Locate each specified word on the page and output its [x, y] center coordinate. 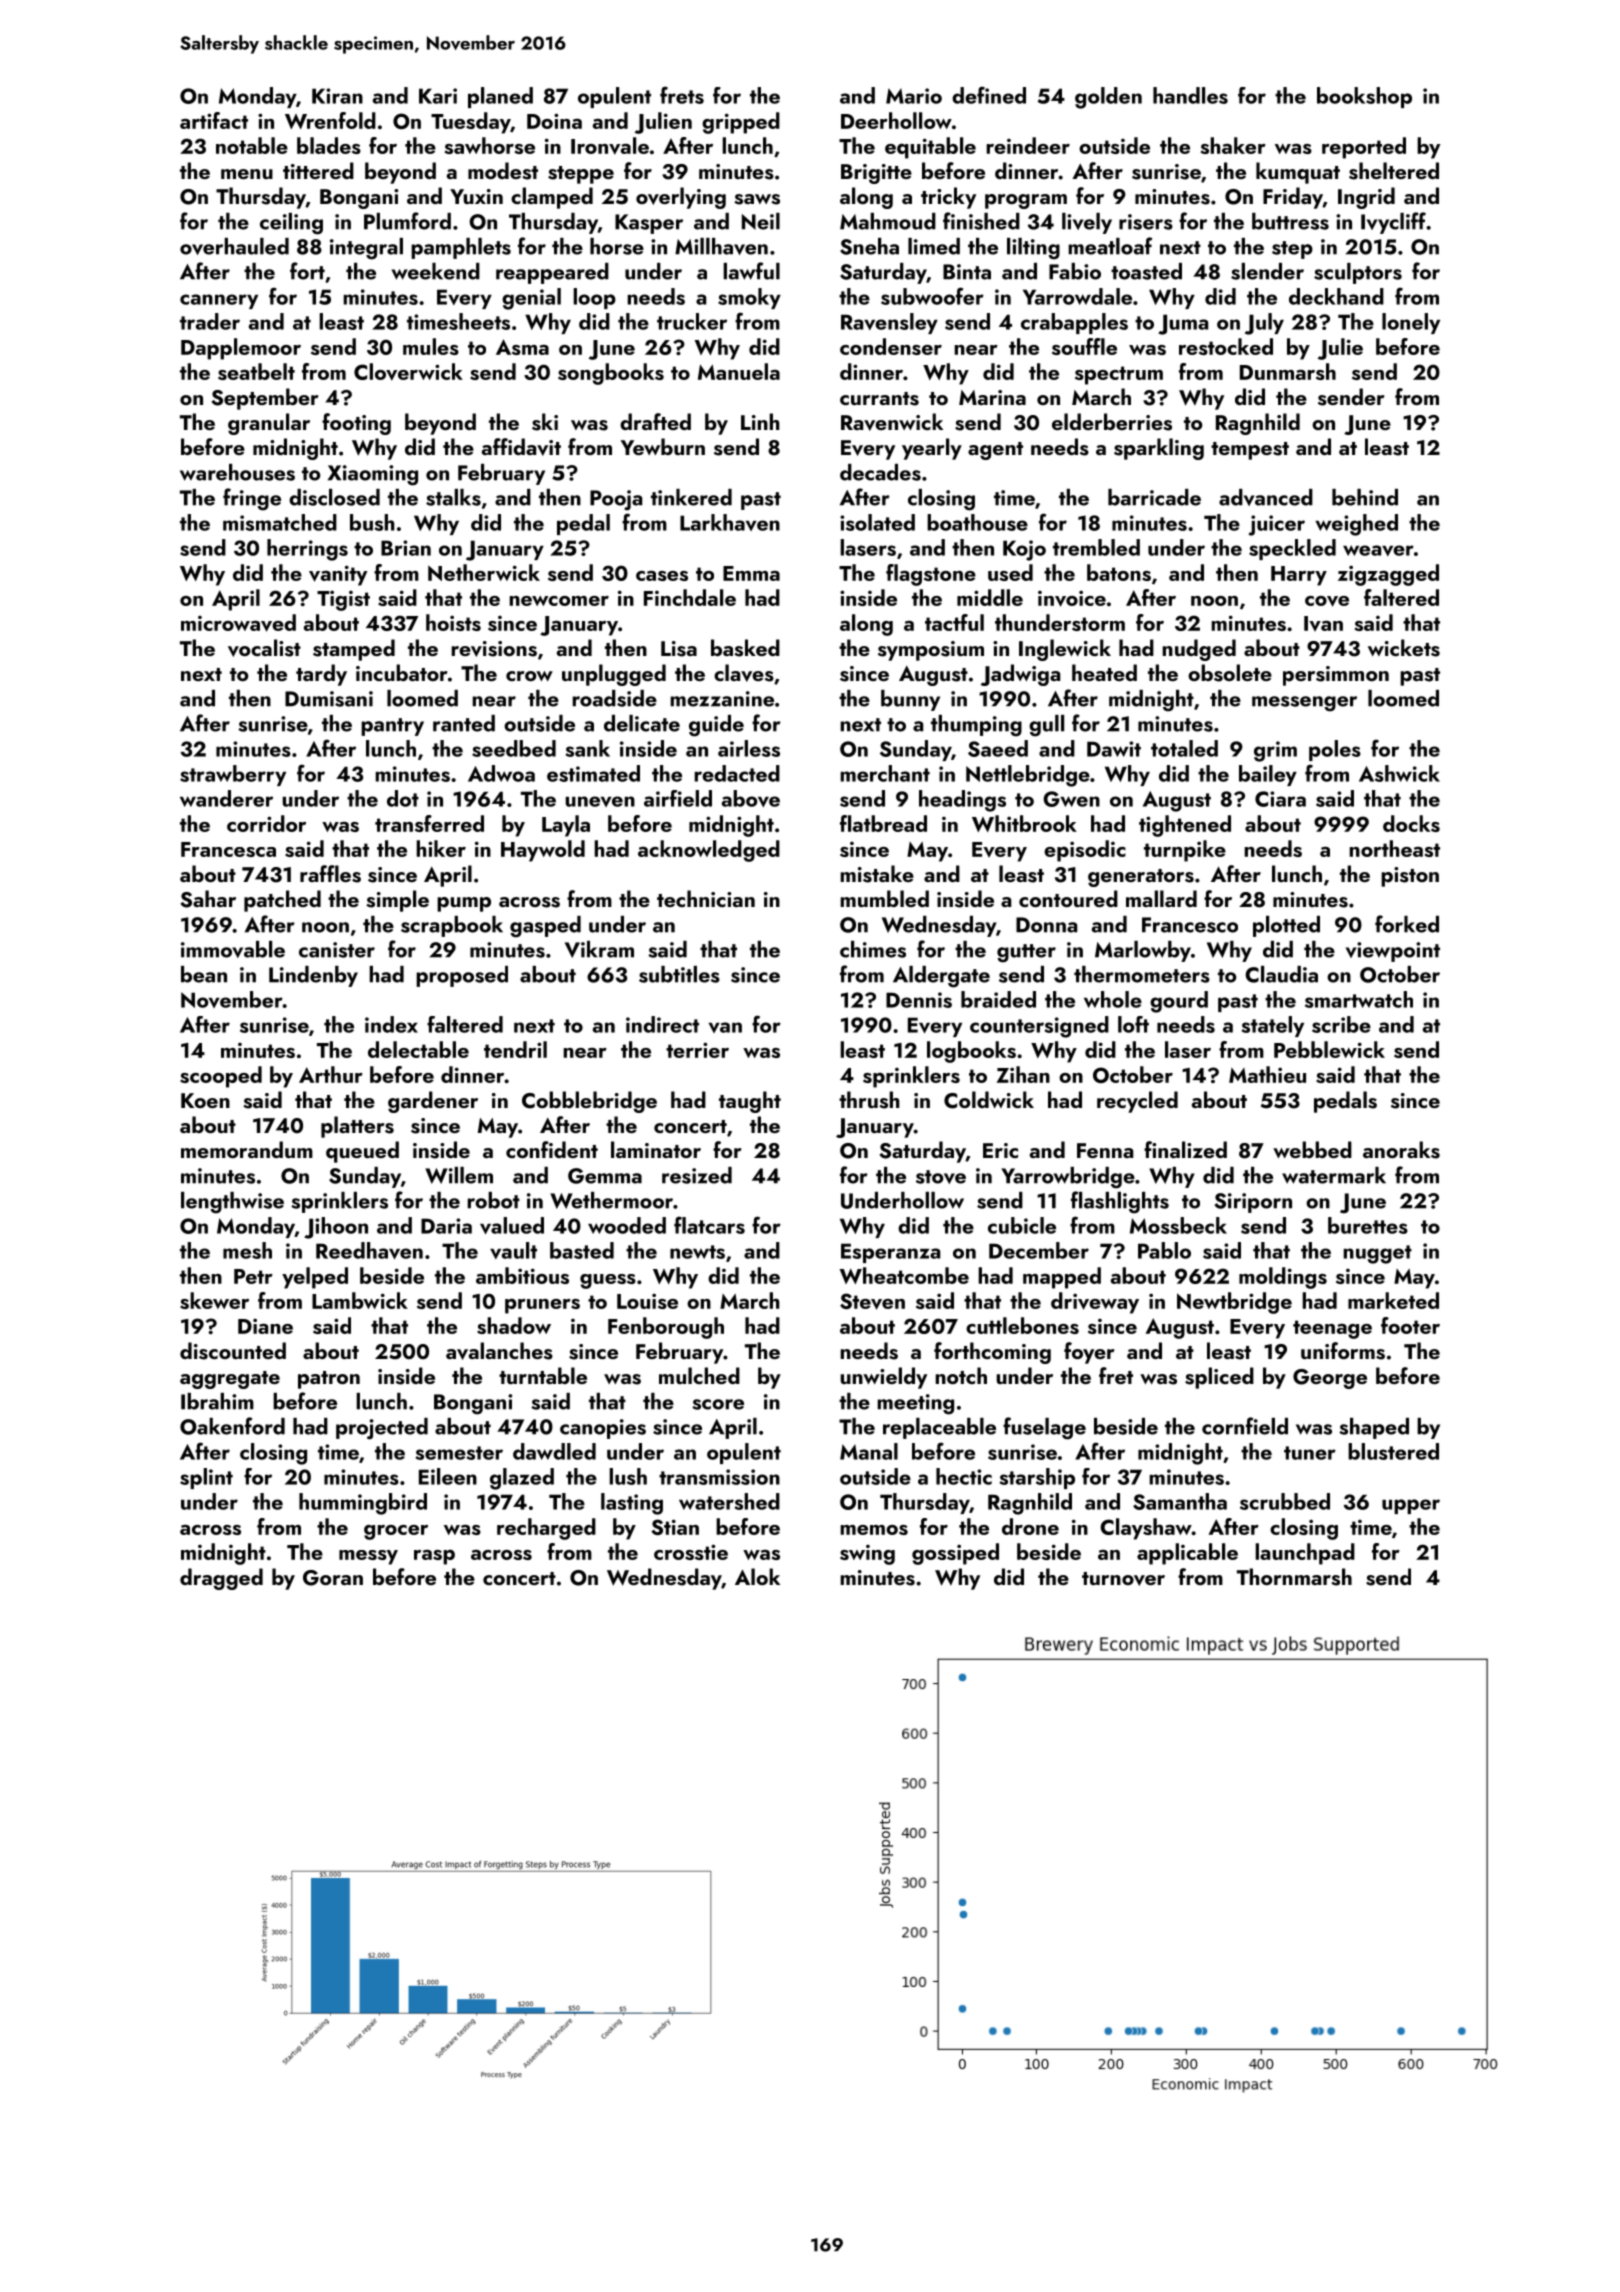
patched [282, 901]
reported [1364, 148]
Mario [914, 96]
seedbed [514, 748]
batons [1119, 572]
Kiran [337, 96]
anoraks [1401, 1150]
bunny [910, 700]
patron [329, 1380]
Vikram [599, 949]
